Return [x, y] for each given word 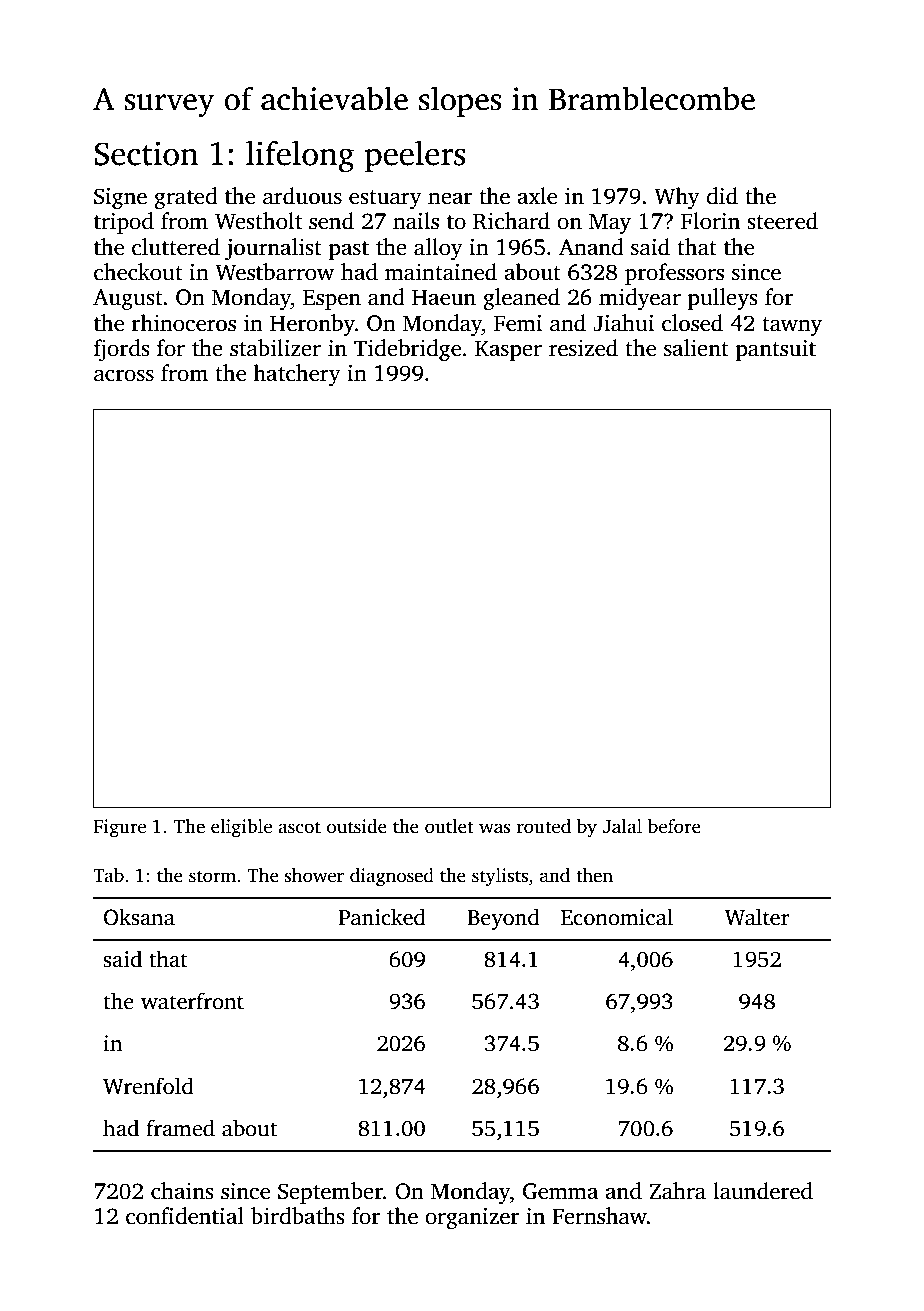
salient [696, 348]
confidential [185, 1216]
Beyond [503, 919]
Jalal [622, 826]
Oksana [139, 917]
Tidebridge [407, 350]
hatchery [297, 375]
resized [583, 348]
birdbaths [298, 1216]
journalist [273, 249]
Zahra [677, 1191]
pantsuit [775, 350]
